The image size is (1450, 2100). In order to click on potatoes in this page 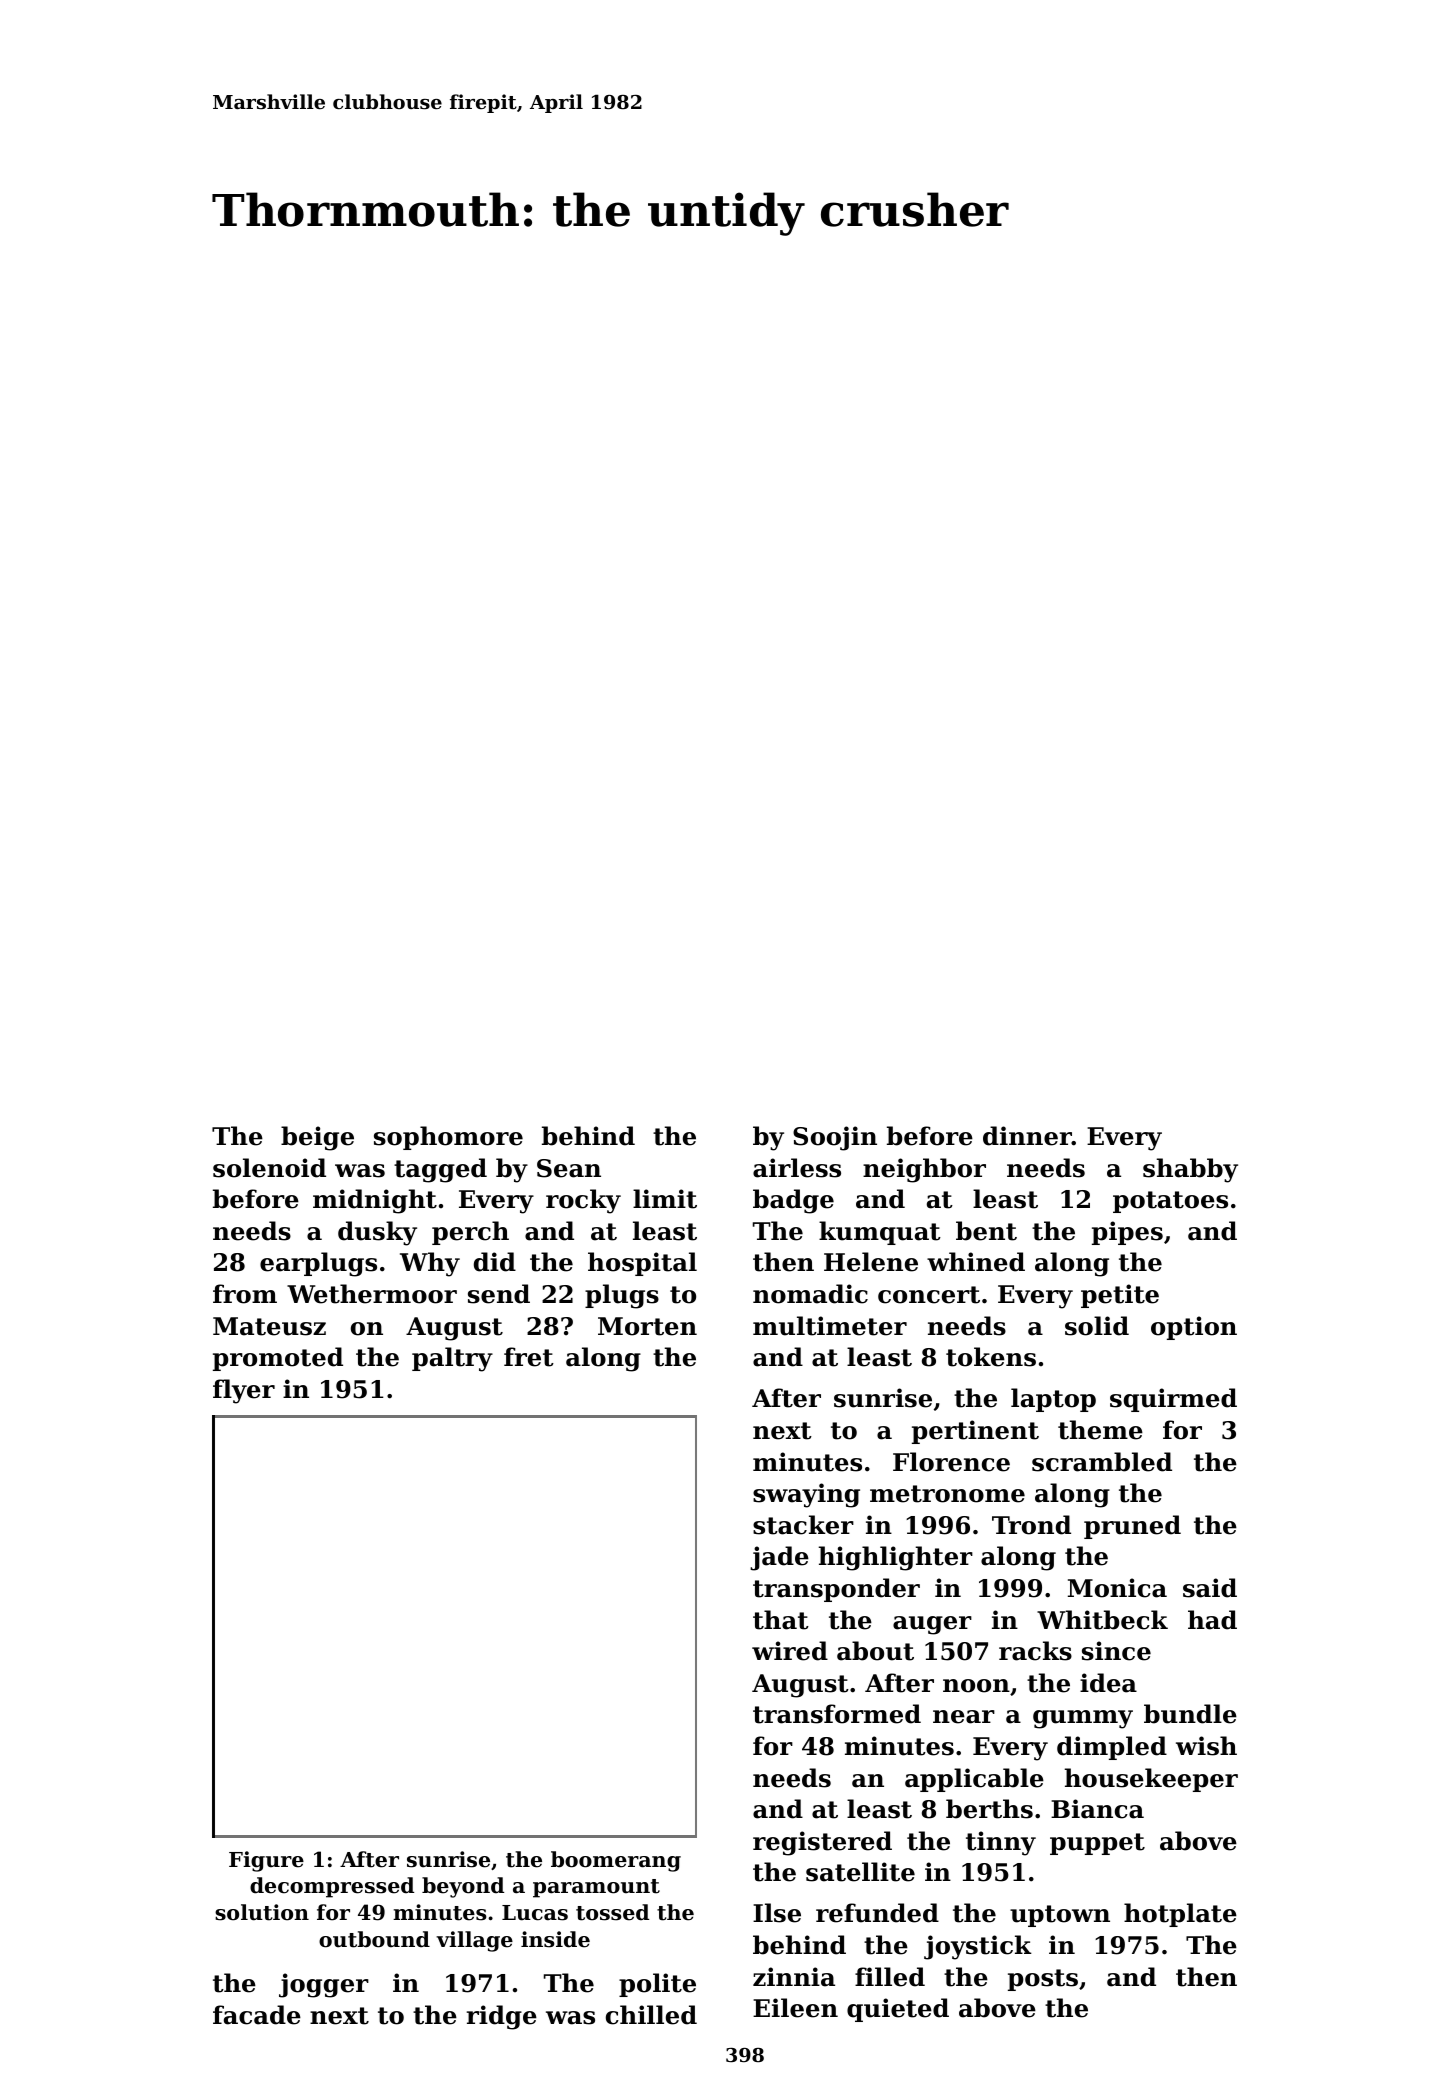, I will do `click(1170, 1202)`.
